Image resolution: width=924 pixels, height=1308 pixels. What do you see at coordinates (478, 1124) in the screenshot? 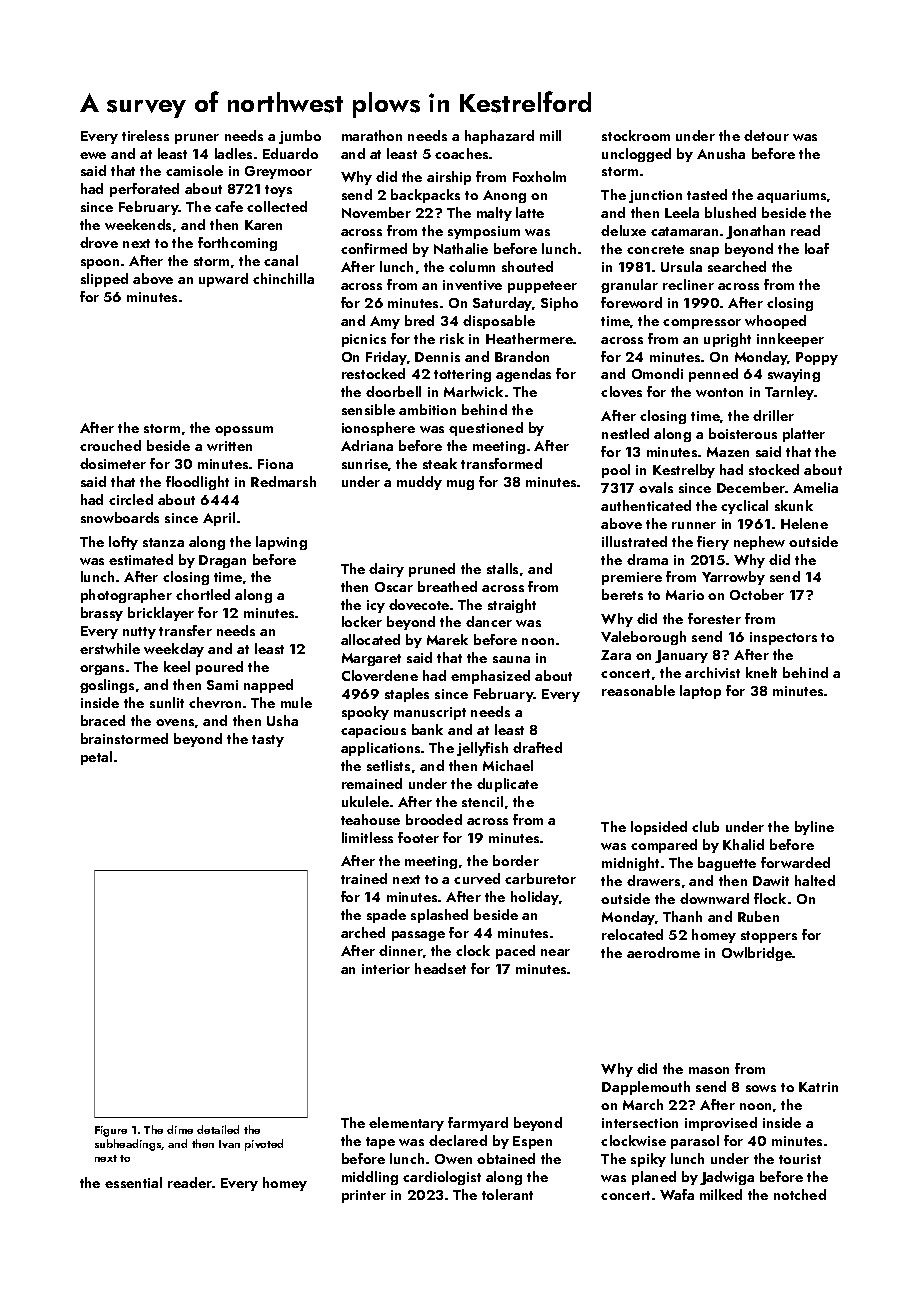
I see `farmyard` at bounding box center [478, 1124].
